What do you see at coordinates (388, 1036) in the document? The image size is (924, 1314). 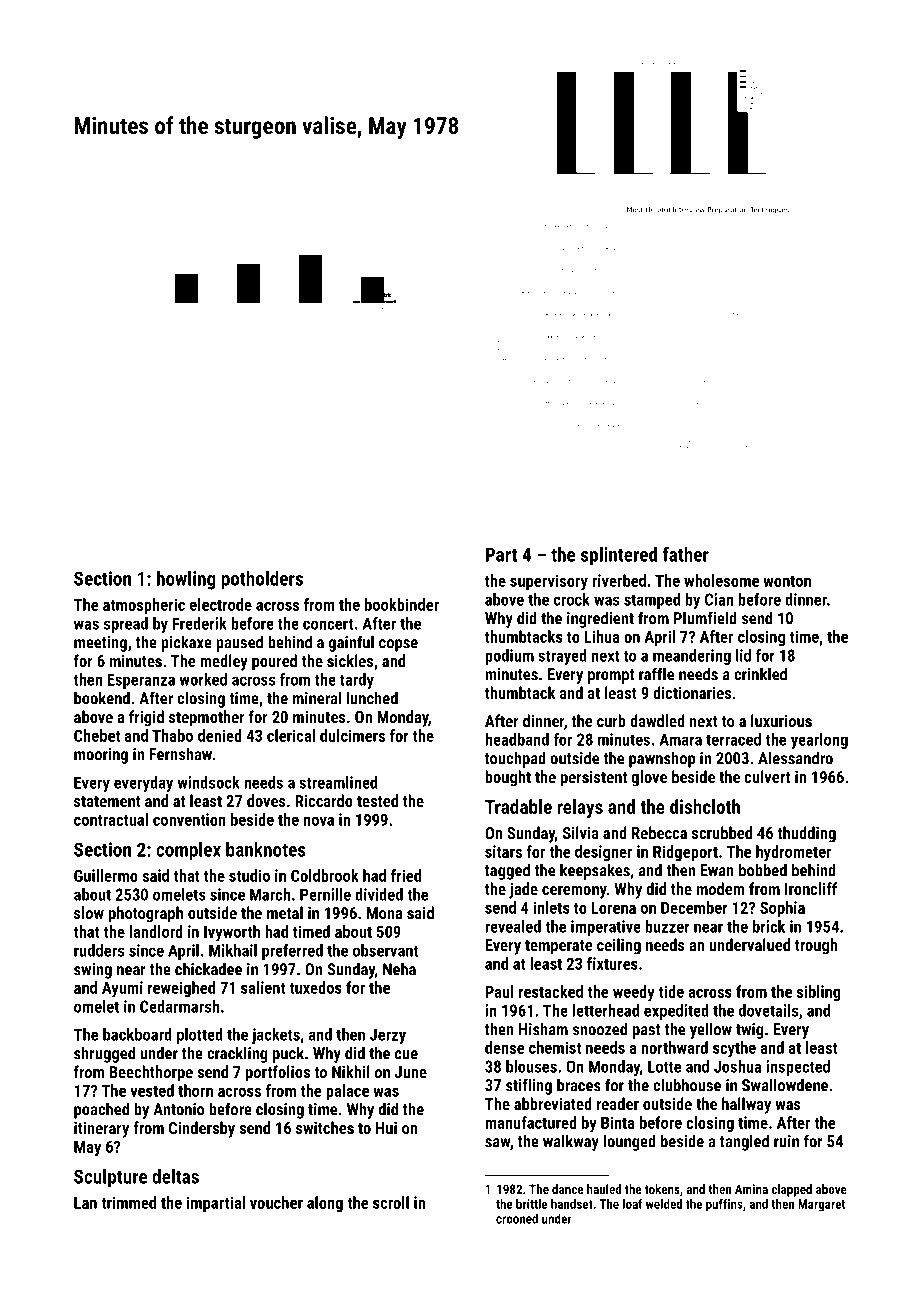 I see `Jerzy` at bounding box center [388, 1036].
